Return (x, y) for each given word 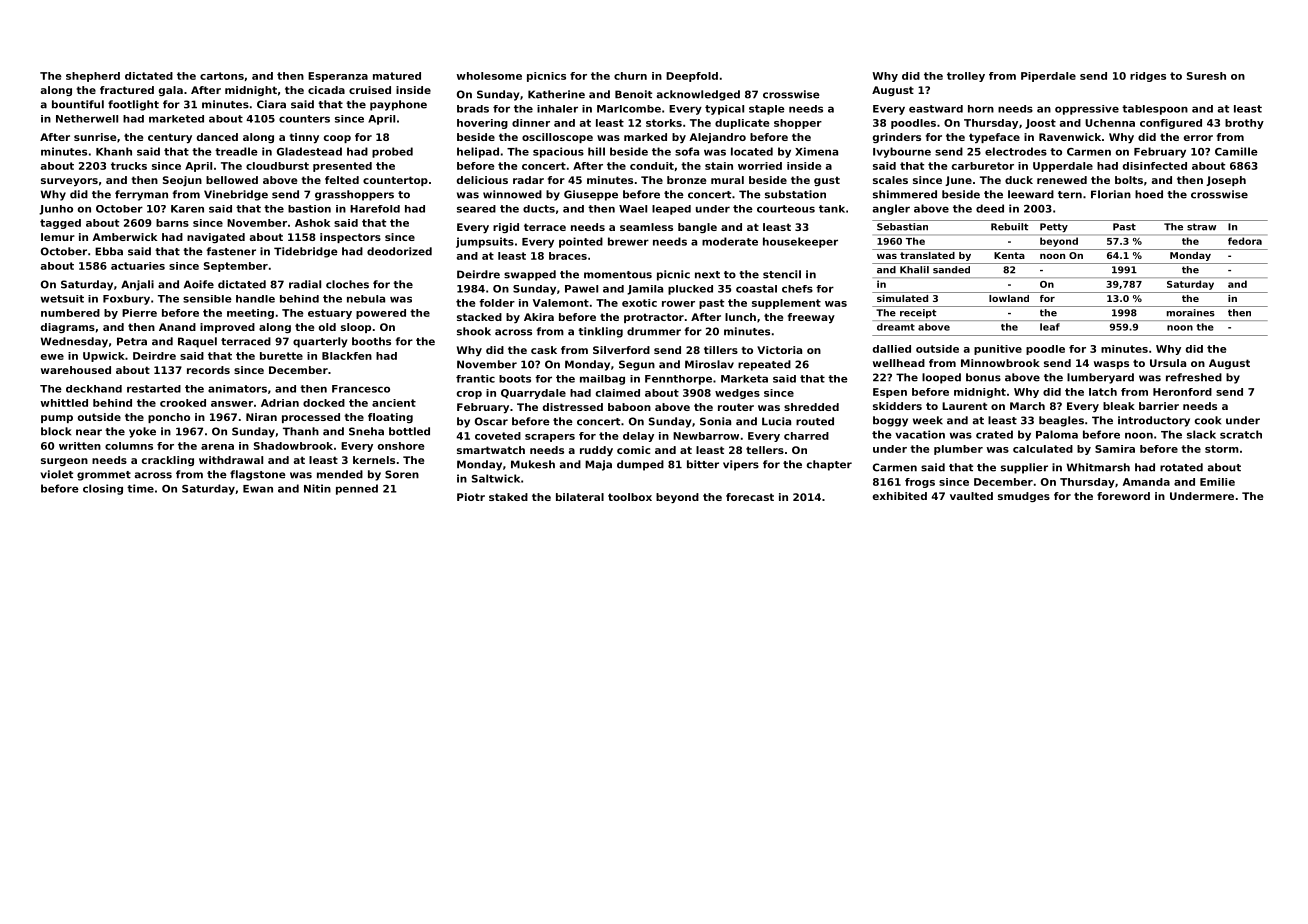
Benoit (633, 94)
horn (981, 109)
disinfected (1155, 166)
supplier (1024, 468)
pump (57, 419)
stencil (782, 274)
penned (357, 489)
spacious (558, 152)
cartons (222, 76)
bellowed (232, 180)
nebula (366, 299)
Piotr (471, 497)
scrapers (550, 438)
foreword (1123, 496)
